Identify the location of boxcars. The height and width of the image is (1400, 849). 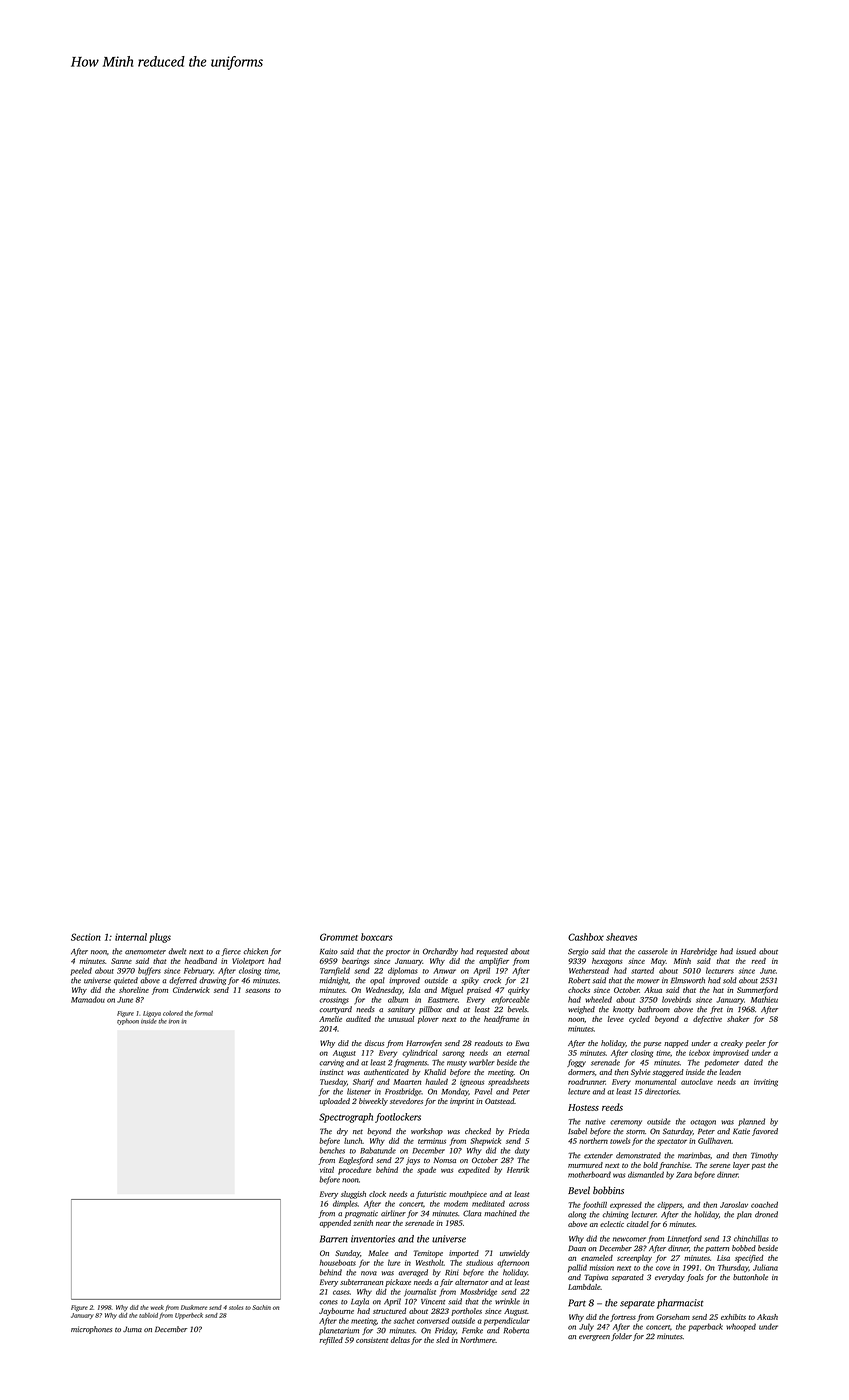
(377, 937).
